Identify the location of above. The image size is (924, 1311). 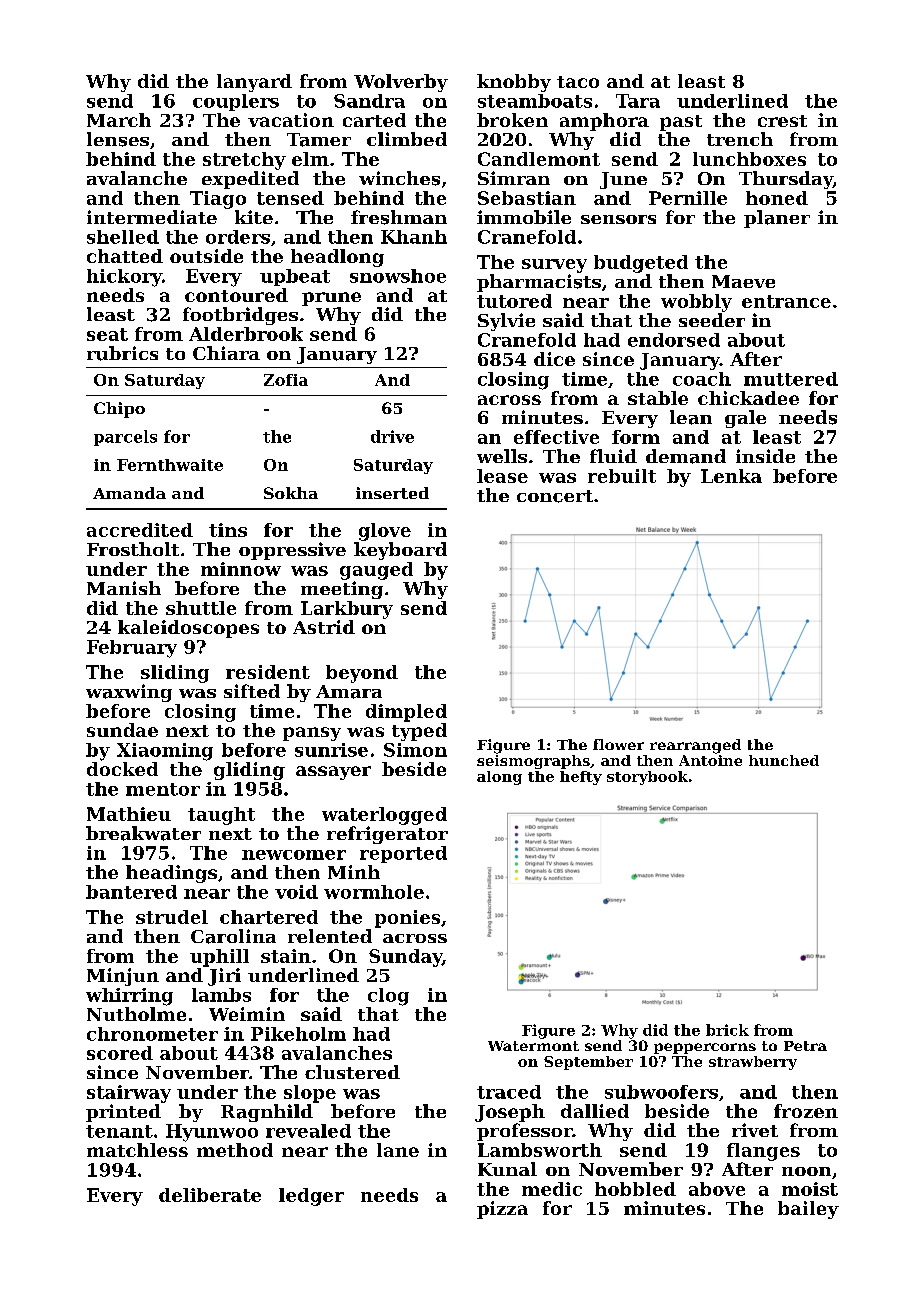
(717, 1189).
